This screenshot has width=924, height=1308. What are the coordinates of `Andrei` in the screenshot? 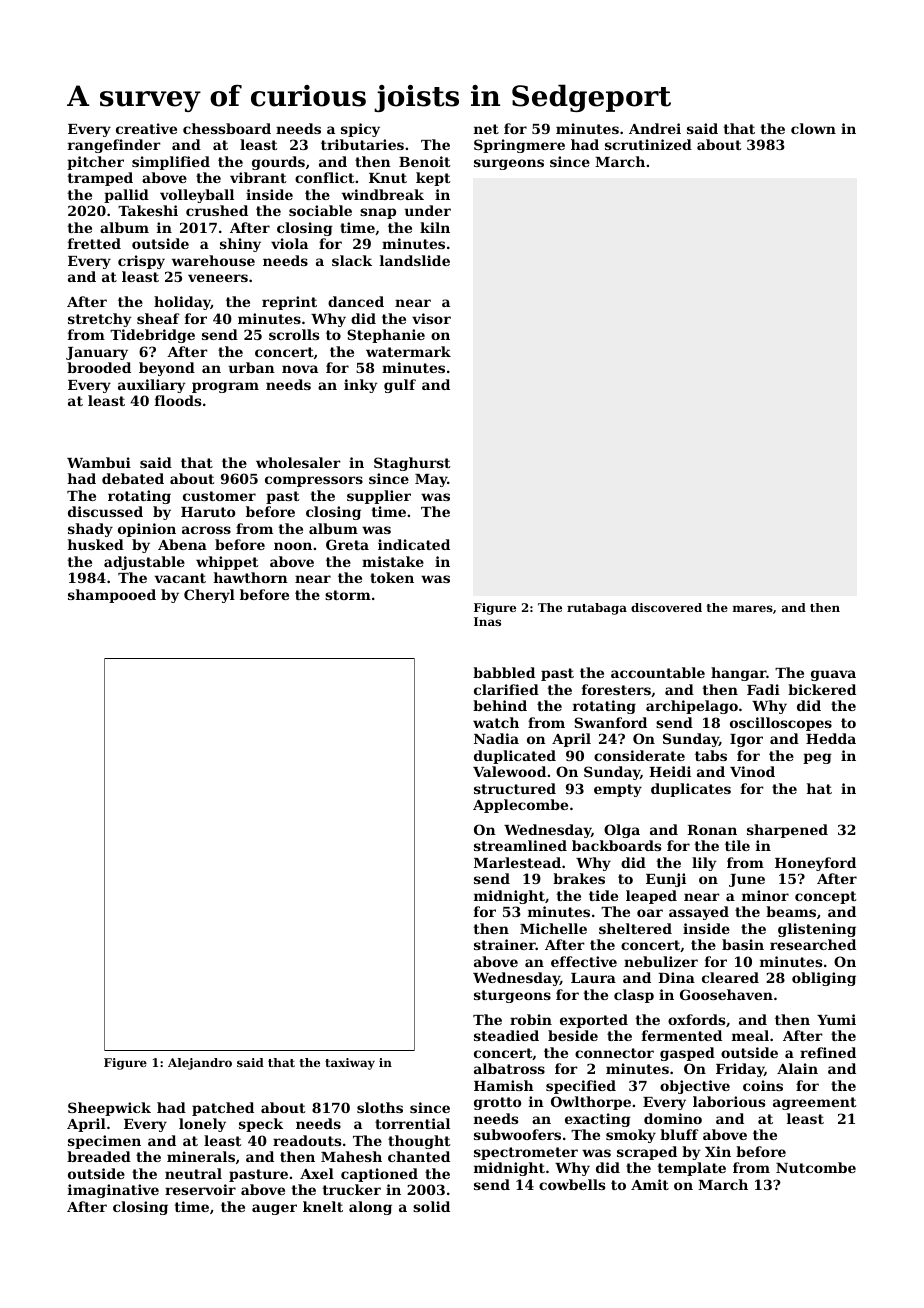 It's located at (655, 128).
